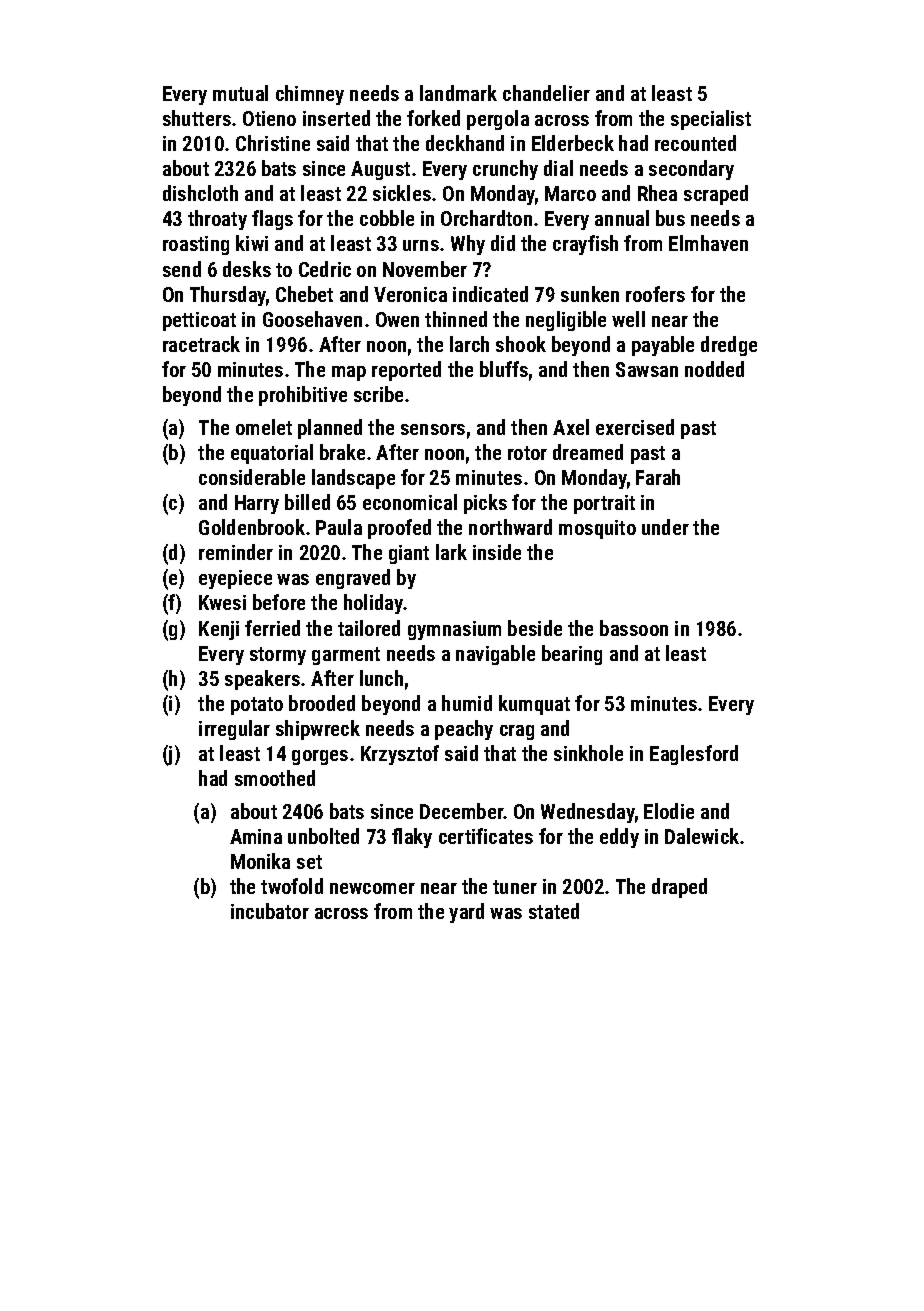  What do you see at coordinates (622, 218) in the screenshot?
I see `annual` at bounding box center [622, 218].
